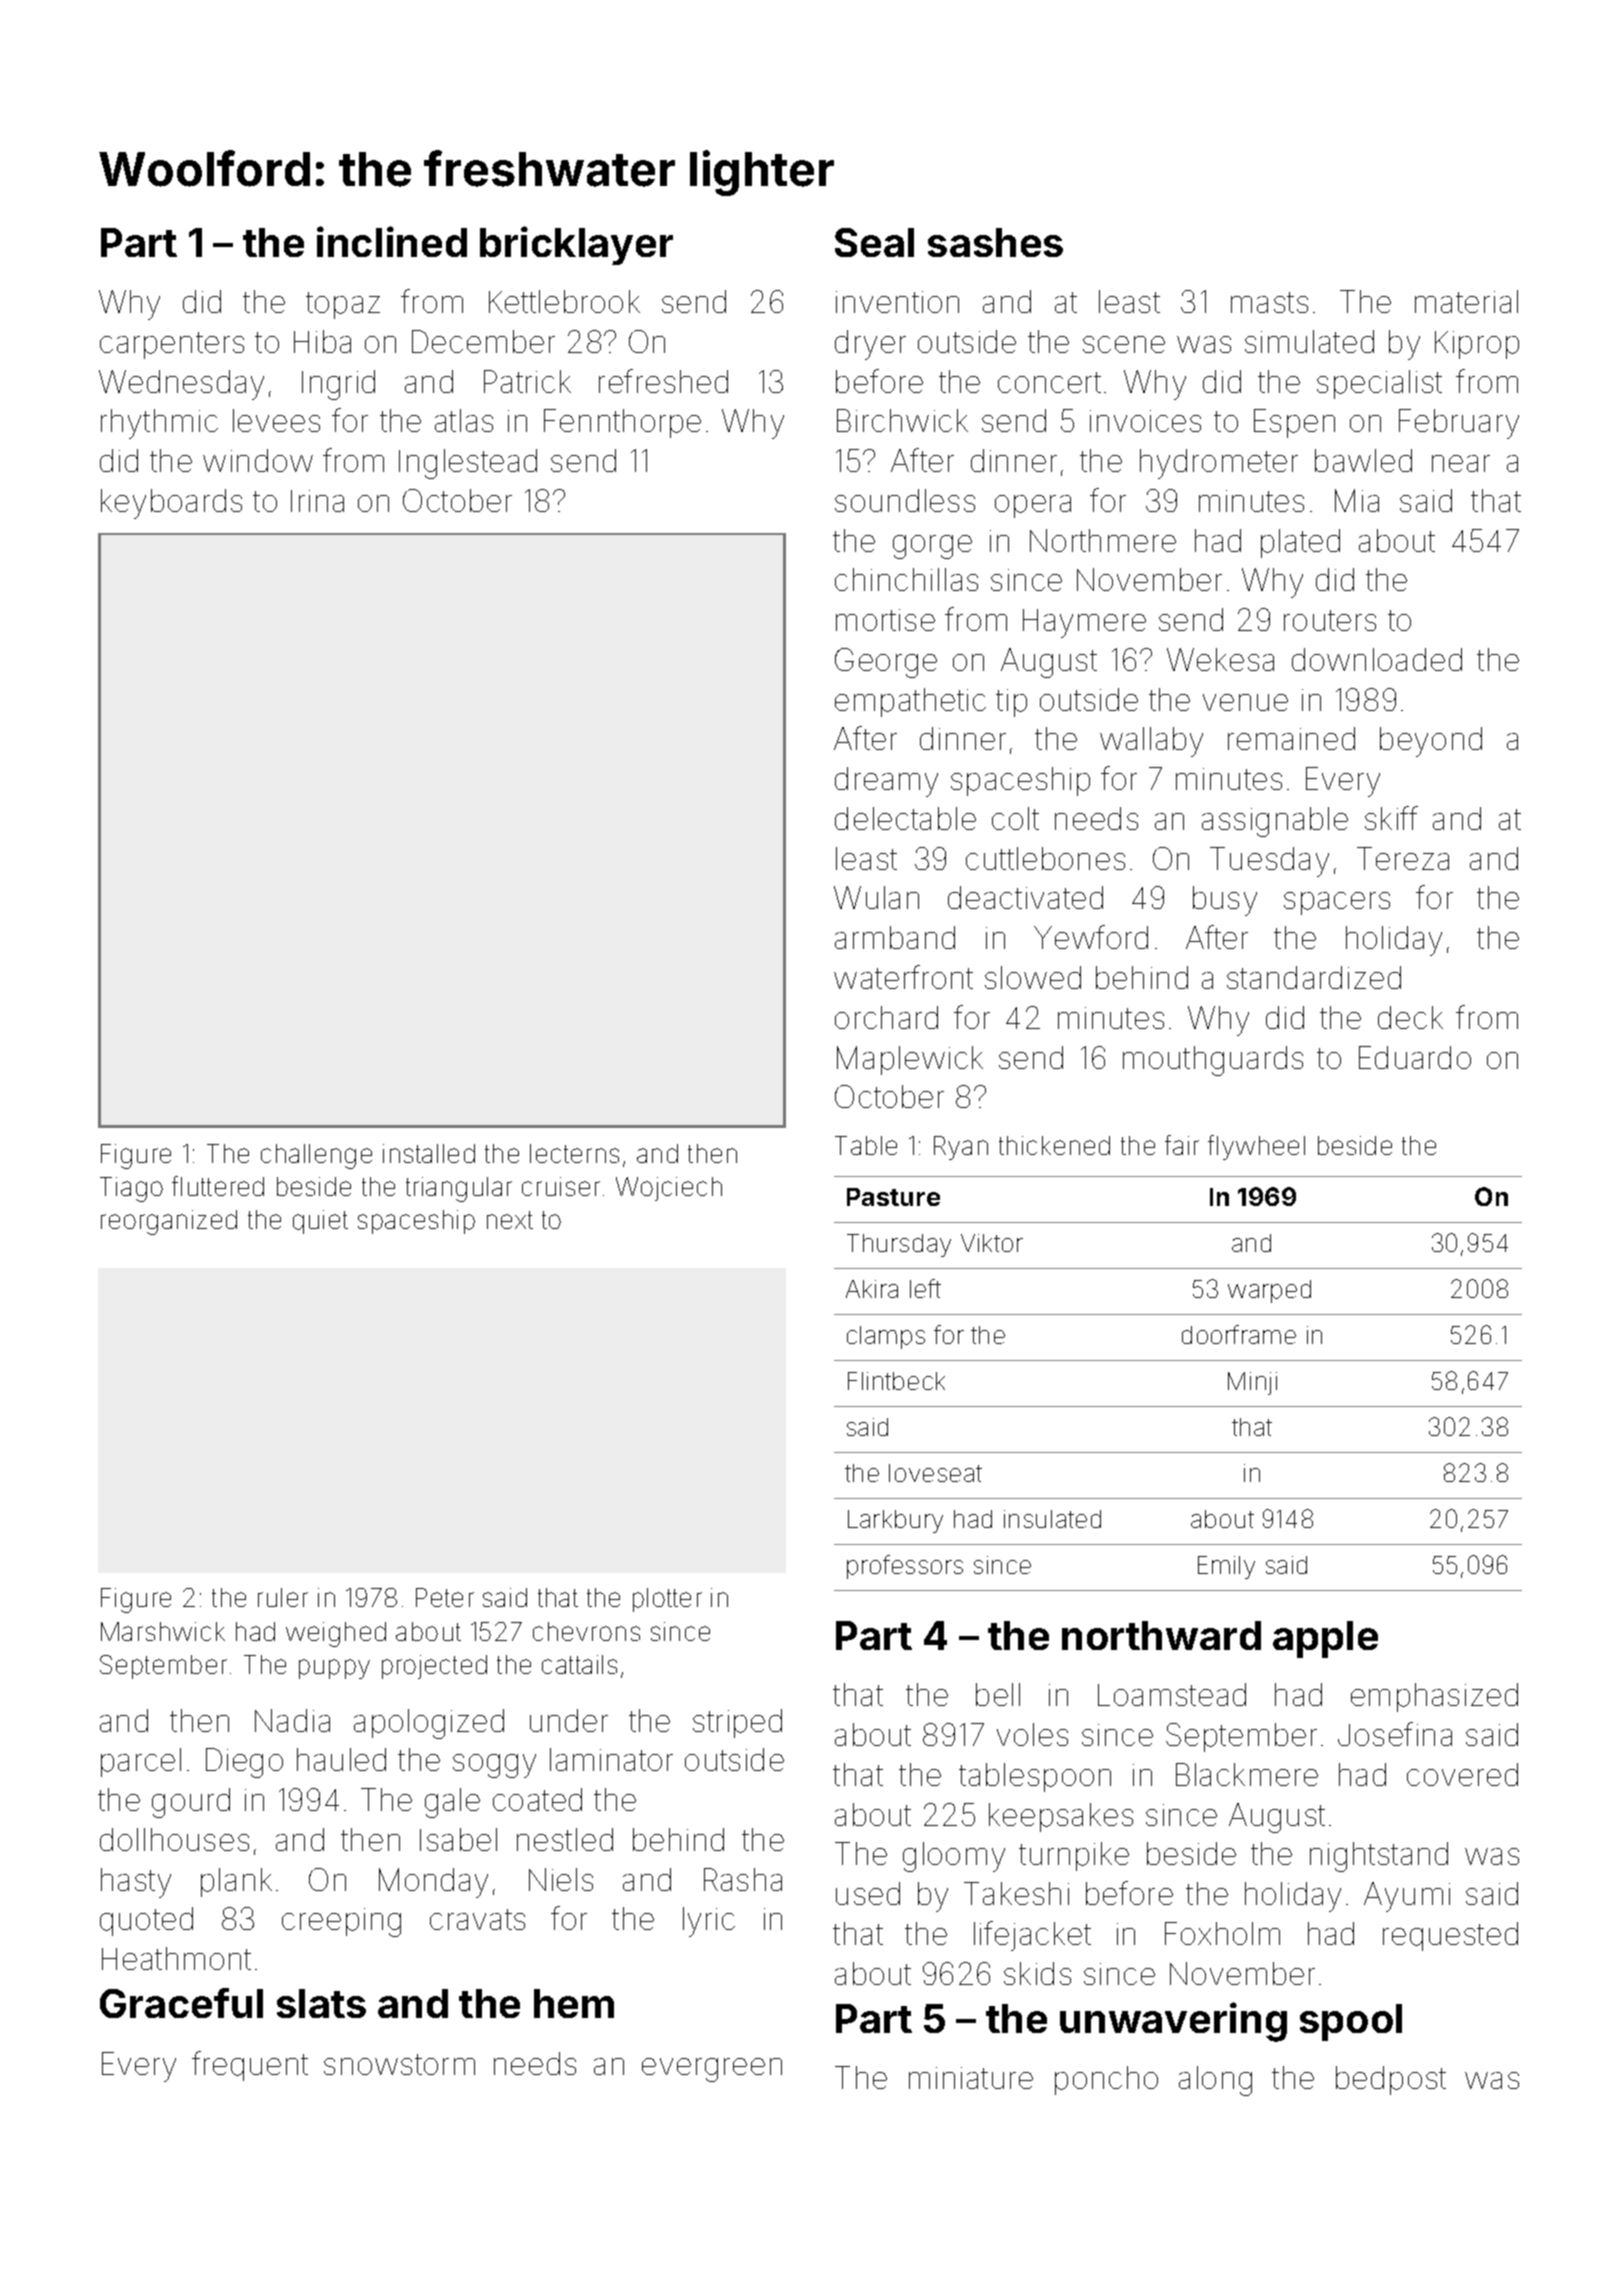  What do you see at coordinates (1314, 977) in the screenshot?
I see `standardized` at bounding box center [1314, 977].
